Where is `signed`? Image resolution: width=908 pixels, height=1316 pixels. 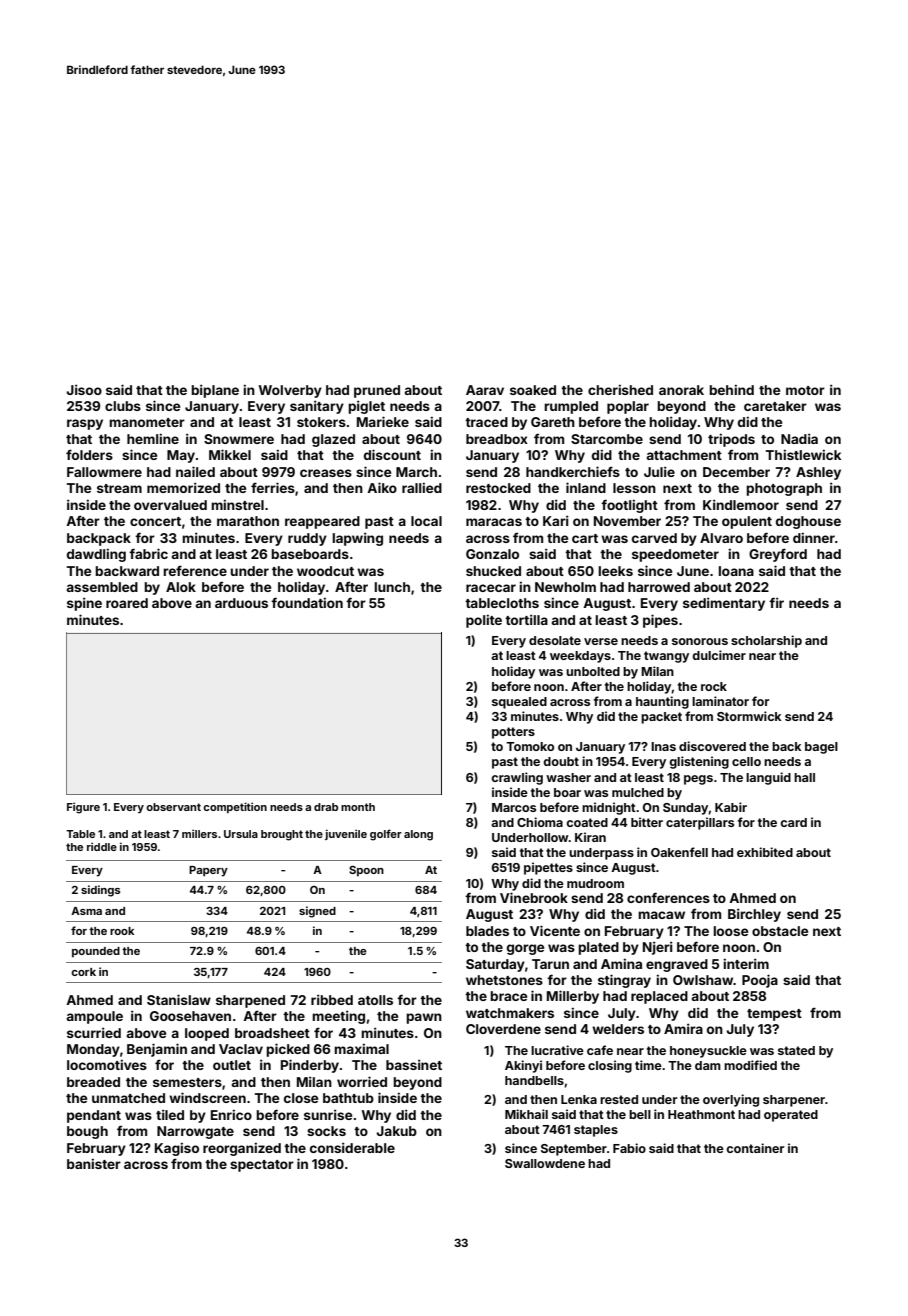 signed is located at coordinates (317, 912).
